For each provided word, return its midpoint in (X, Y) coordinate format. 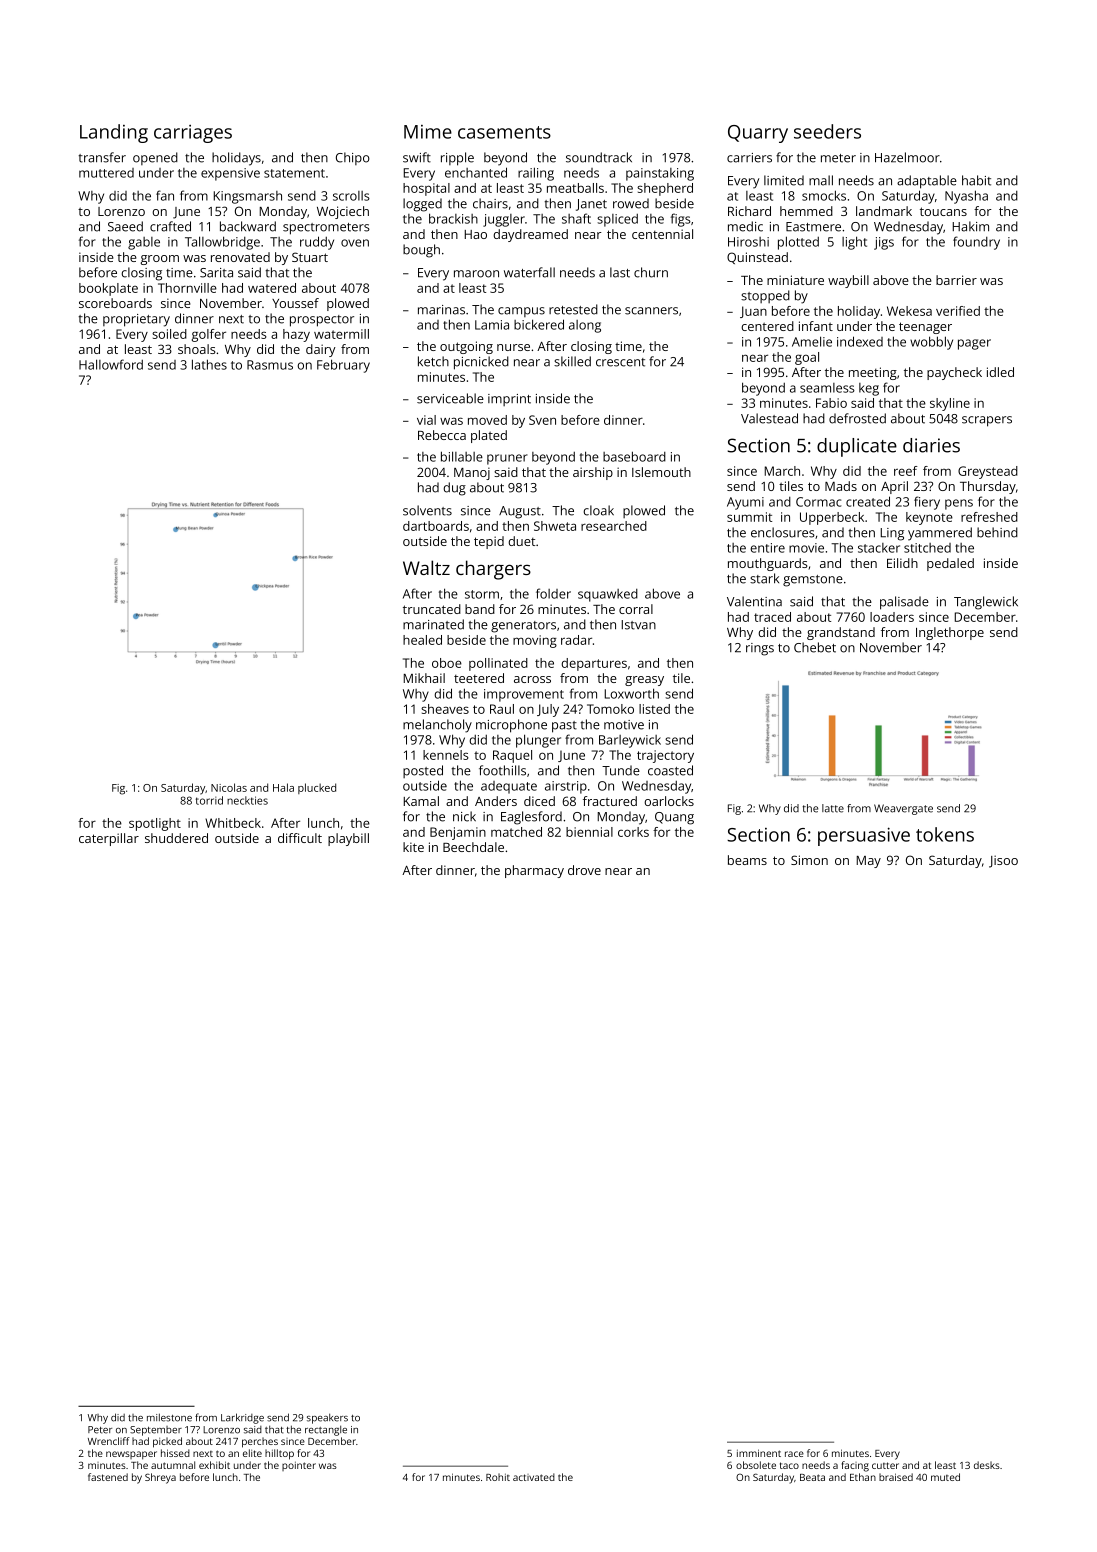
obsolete (756, 1465)
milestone (169, 1417)
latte (833, 808)
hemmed (806, 211)
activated (534, 1477)
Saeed (125, 226)
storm (482, 594)
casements (504, 132)
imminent (759, 1453)
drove (584, 870)
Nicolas (229, 787)
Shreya (160, 1478)
